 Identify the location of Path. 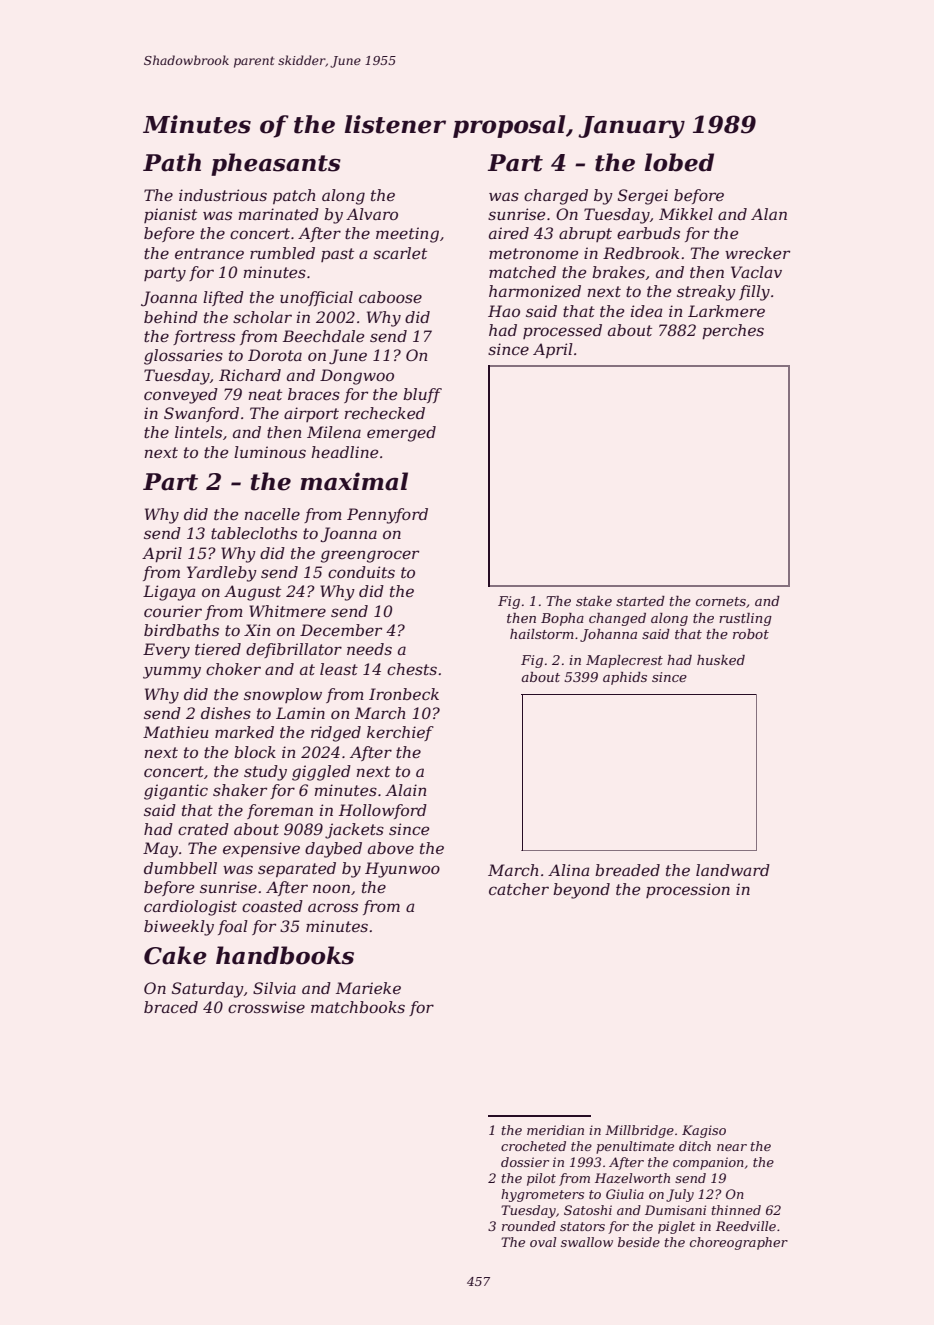
(172, 162).
